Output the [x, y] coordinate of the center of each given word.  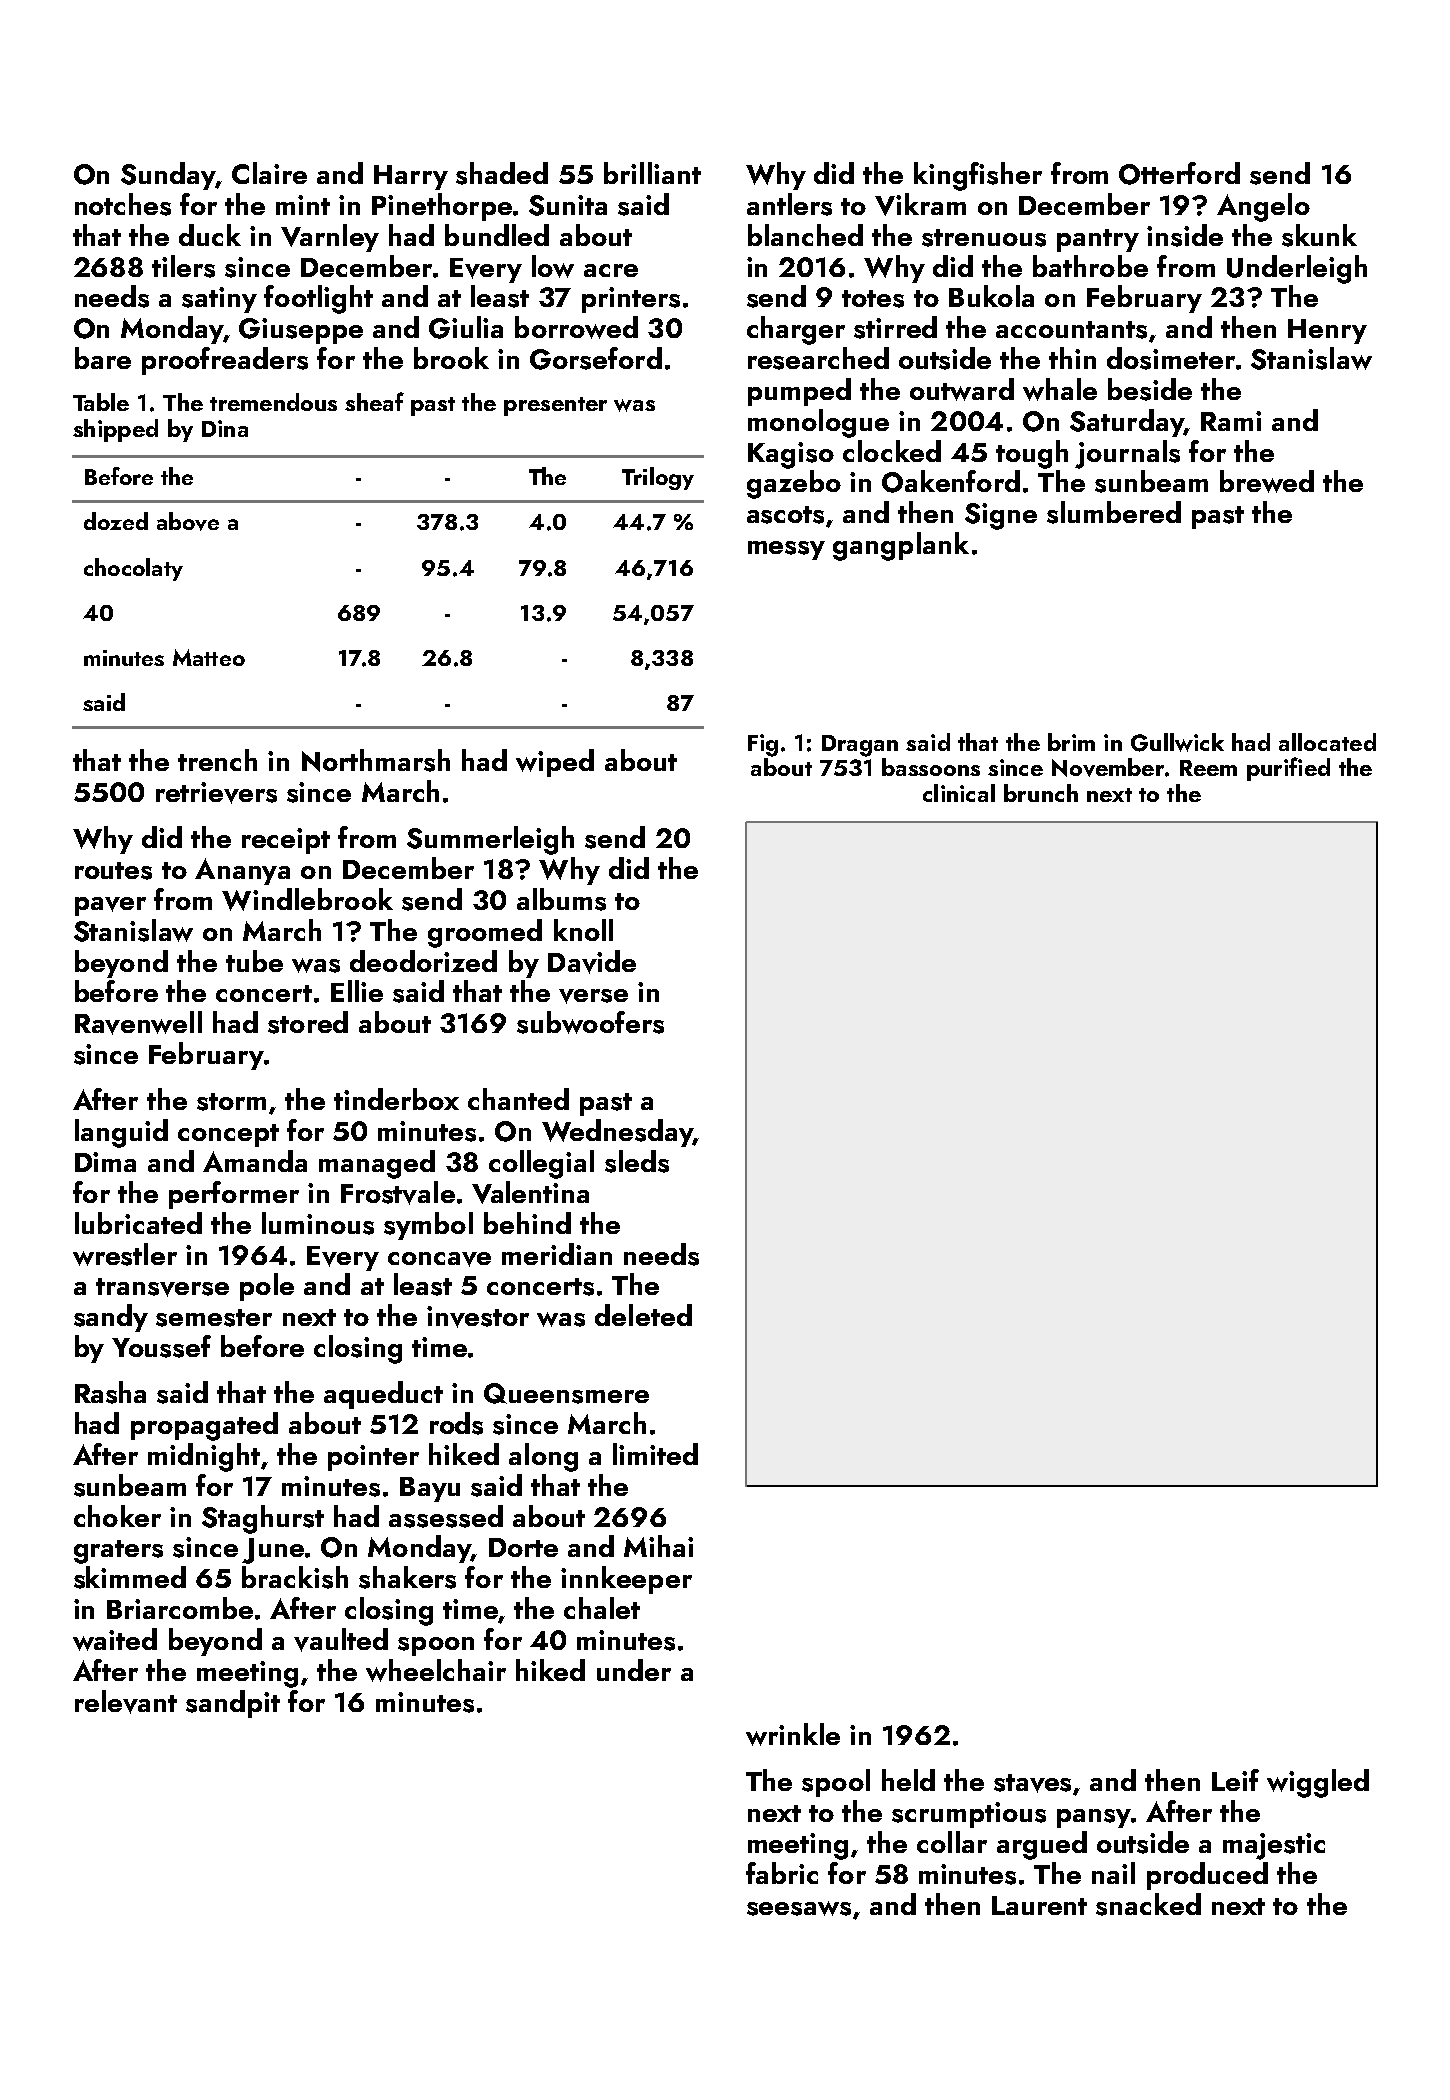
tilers [183, 266]
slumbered [1114, 512]
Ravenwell [138, 1023]
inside [1185, 235]
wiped [555, 763]
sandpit [233, 1704]
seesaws [799, 1908]
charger [796, 330]
